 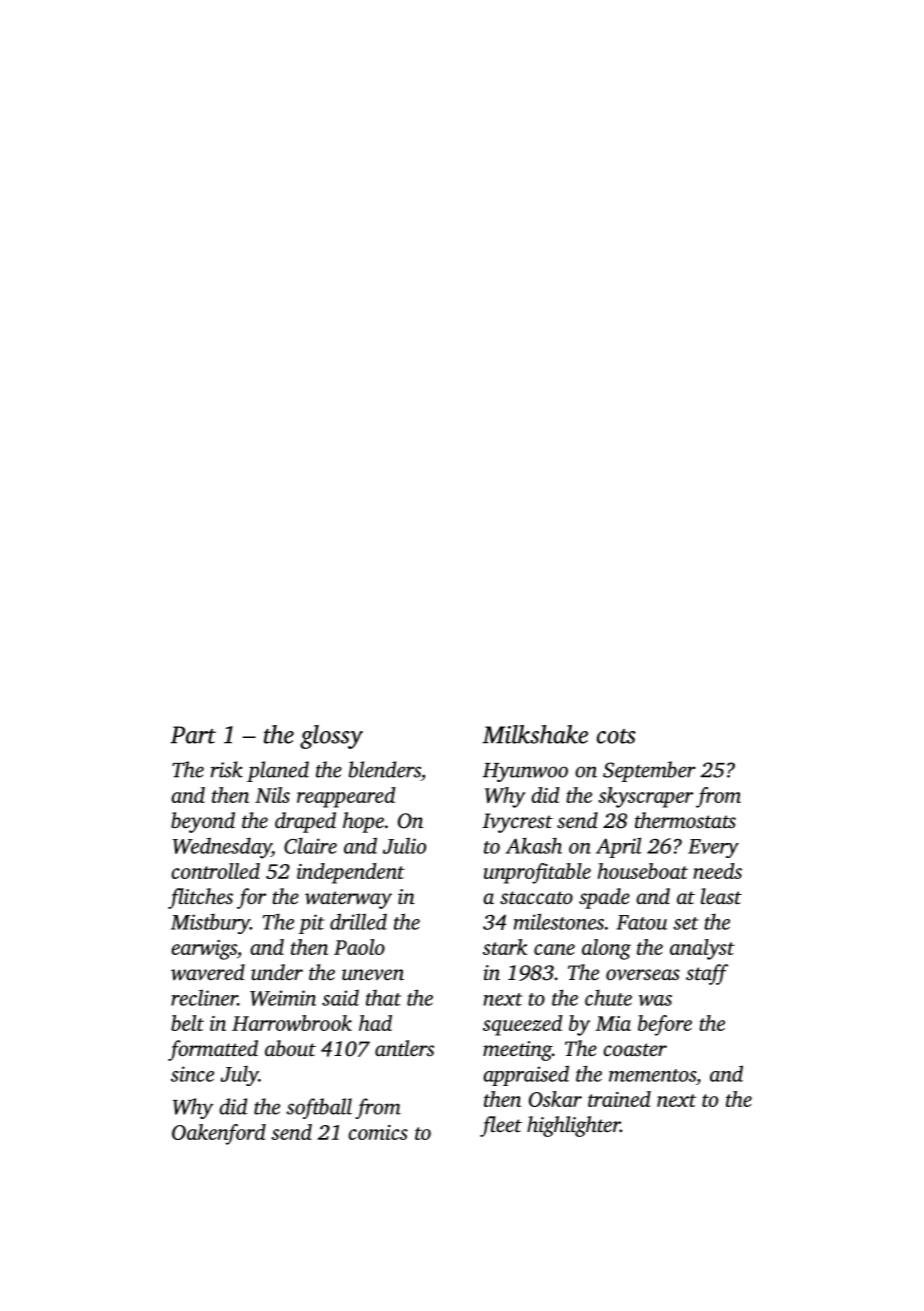 I want to click on cots, so click(x=616, y=736).
